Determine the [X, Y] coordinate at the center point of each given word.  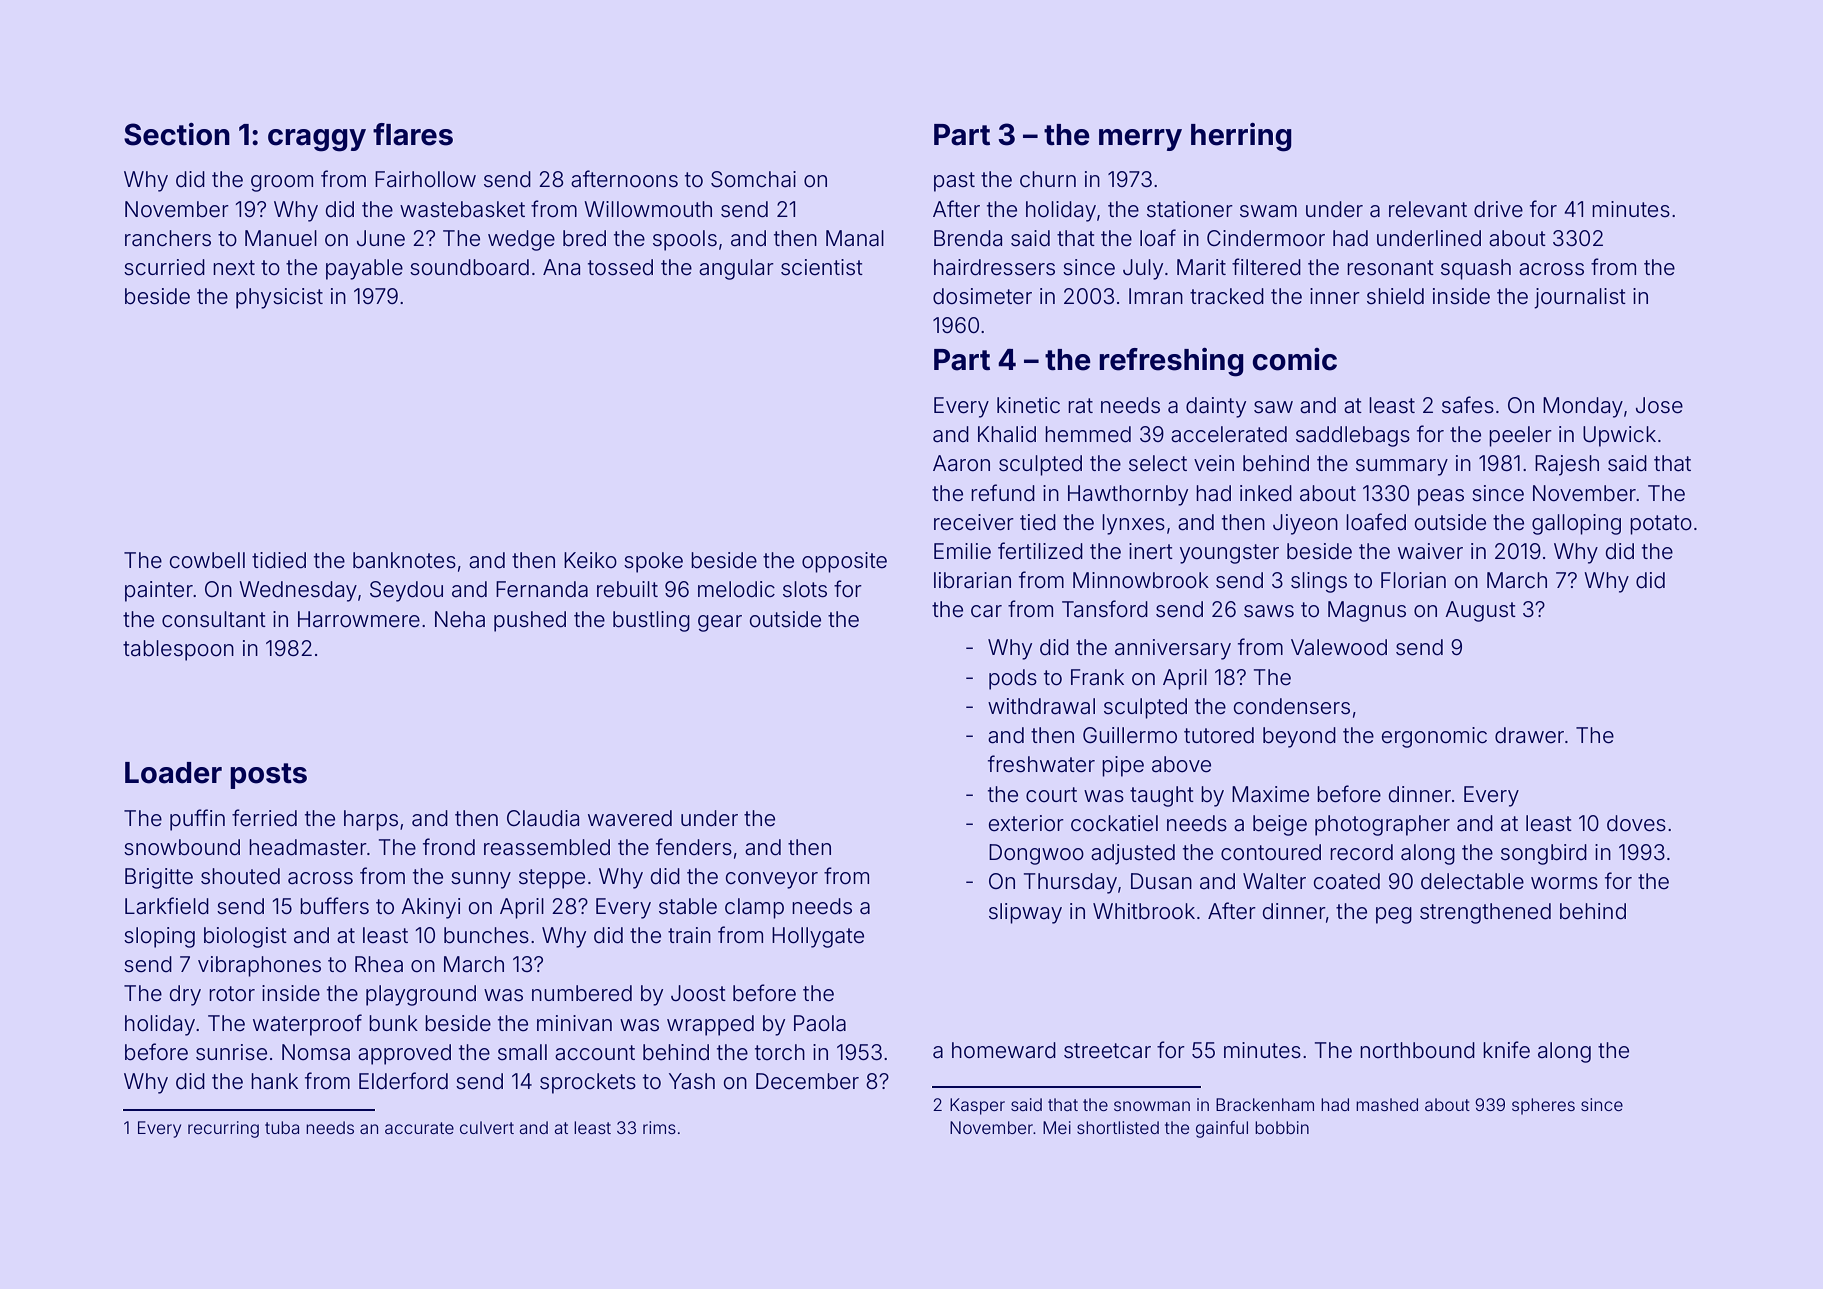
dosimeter [982, 296]
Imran [1156, 296]
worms [1564, 883]
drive [1498, 209]
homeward [1004, 1050]
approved [404, 1054]
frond [449, 847]
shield [1395, 296]
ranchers [168, 238]
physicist [279, 298]
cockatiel [1114, 823]
